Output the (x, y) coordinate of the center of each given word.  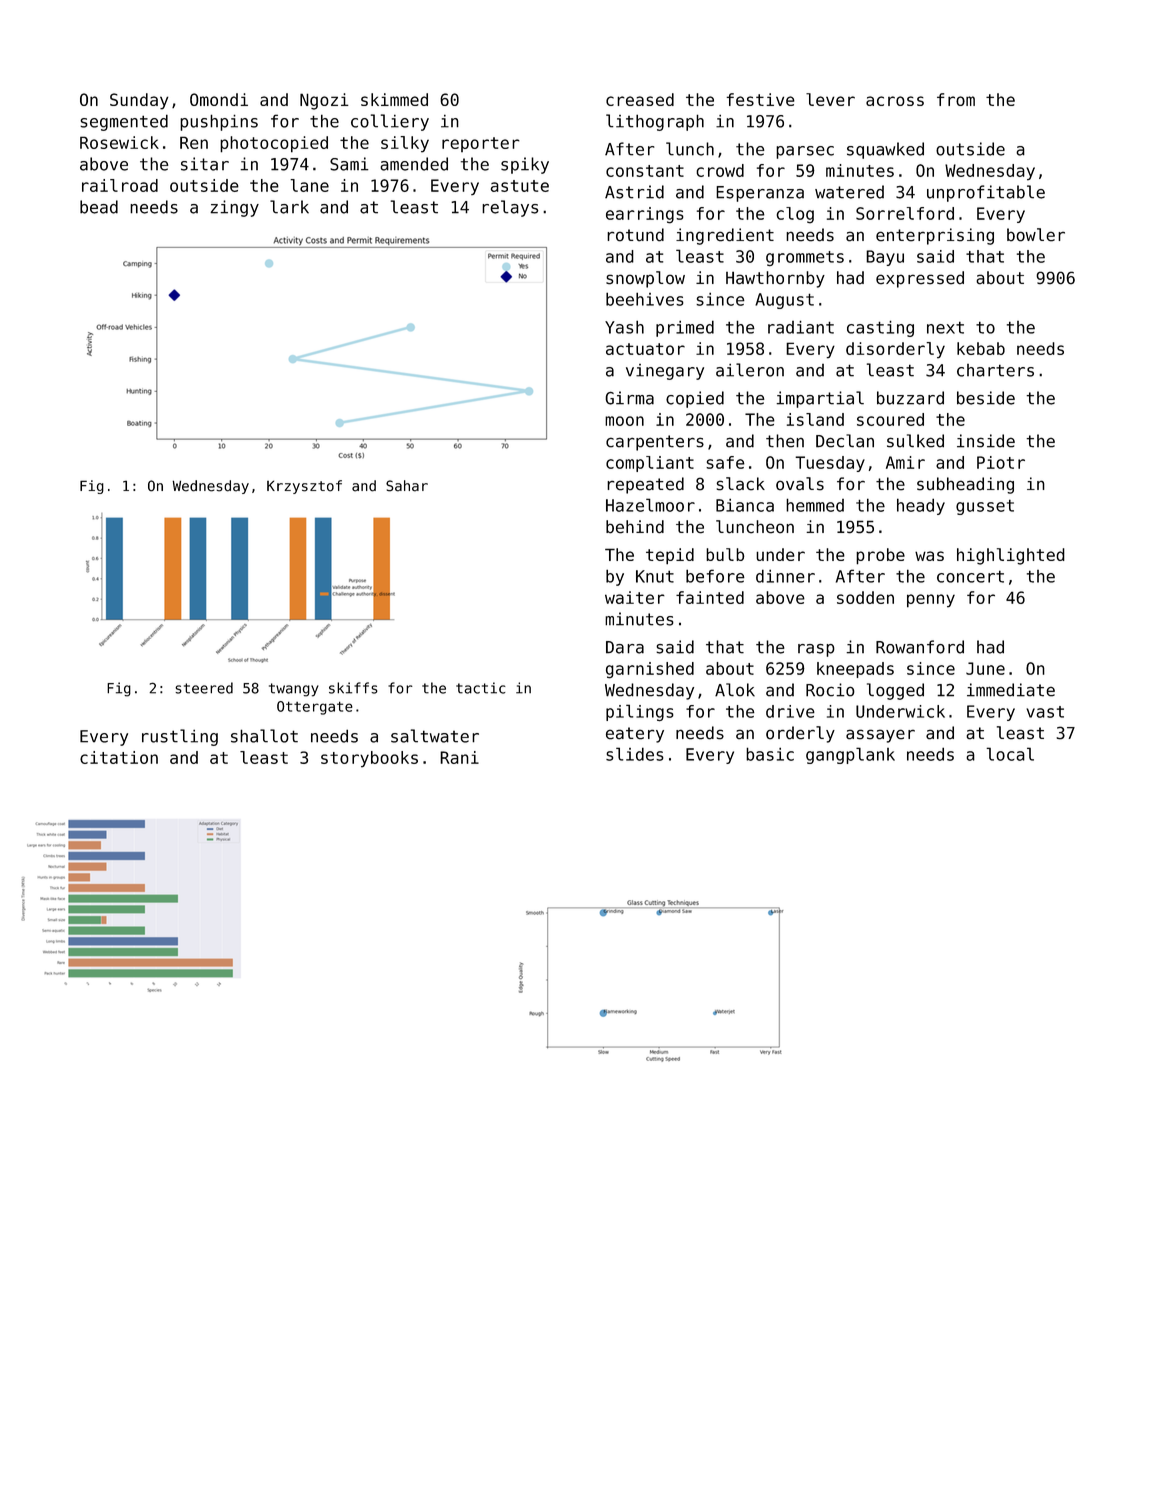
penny (931, 601)
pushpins (219, 122)
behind (635, 527)
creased (640, 99)
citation (119, 757)
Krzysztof (304, 487)
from (956, 99)
